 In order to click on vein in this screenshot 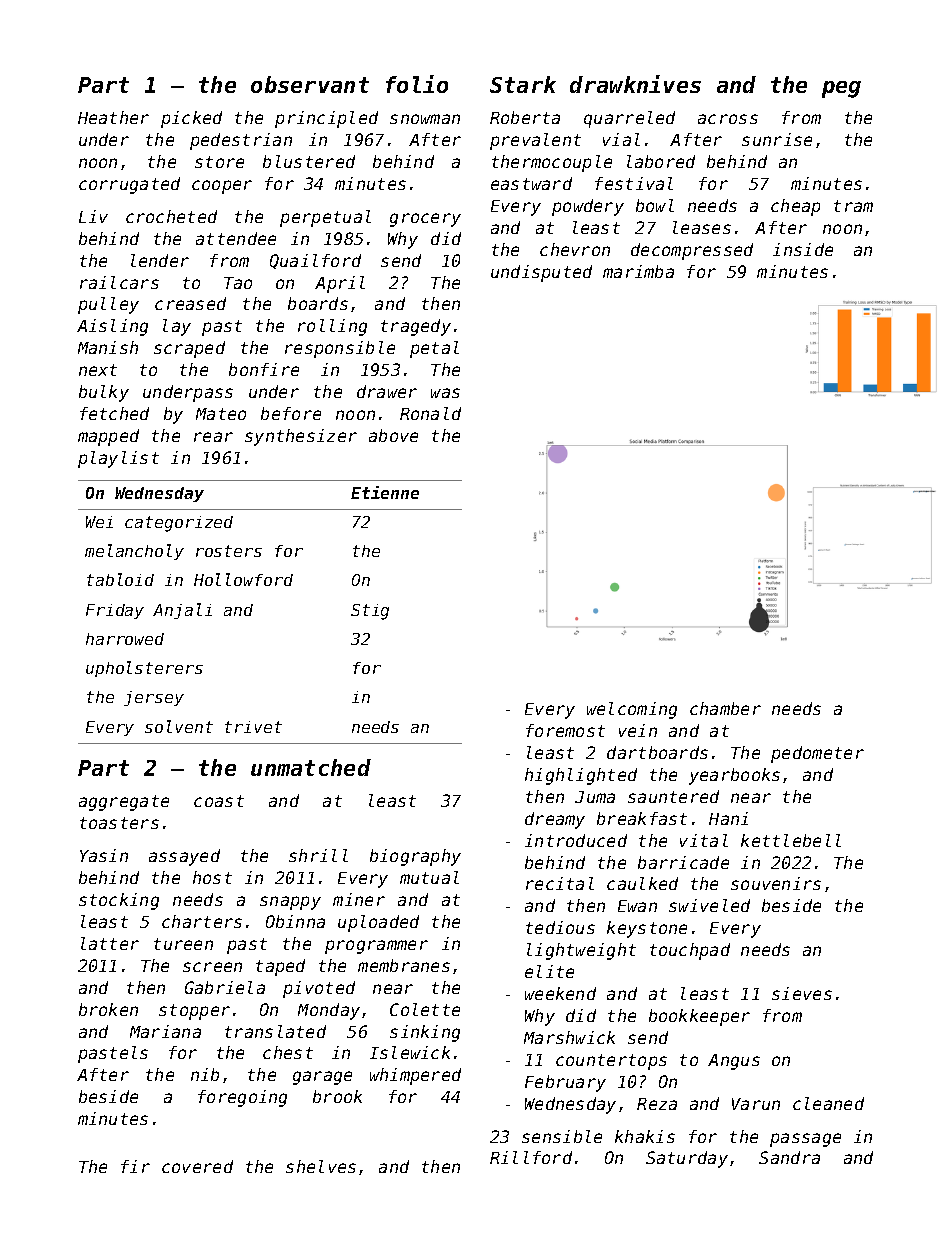, I will do `click(638, 730)`.
